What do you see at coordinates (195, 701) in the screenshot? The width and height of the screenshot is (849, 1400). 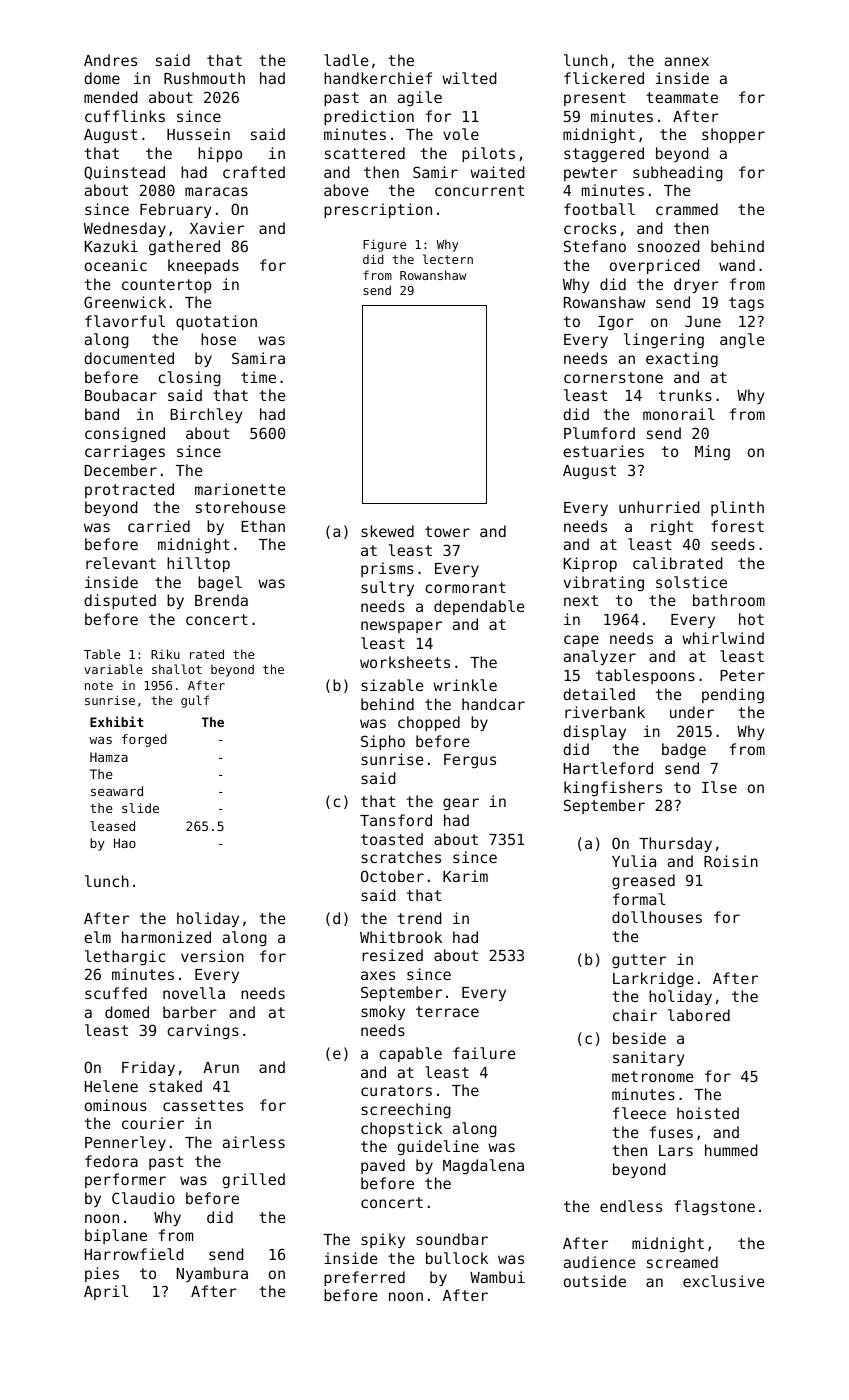 I see `gulf` at bounding box center [195, 701].
